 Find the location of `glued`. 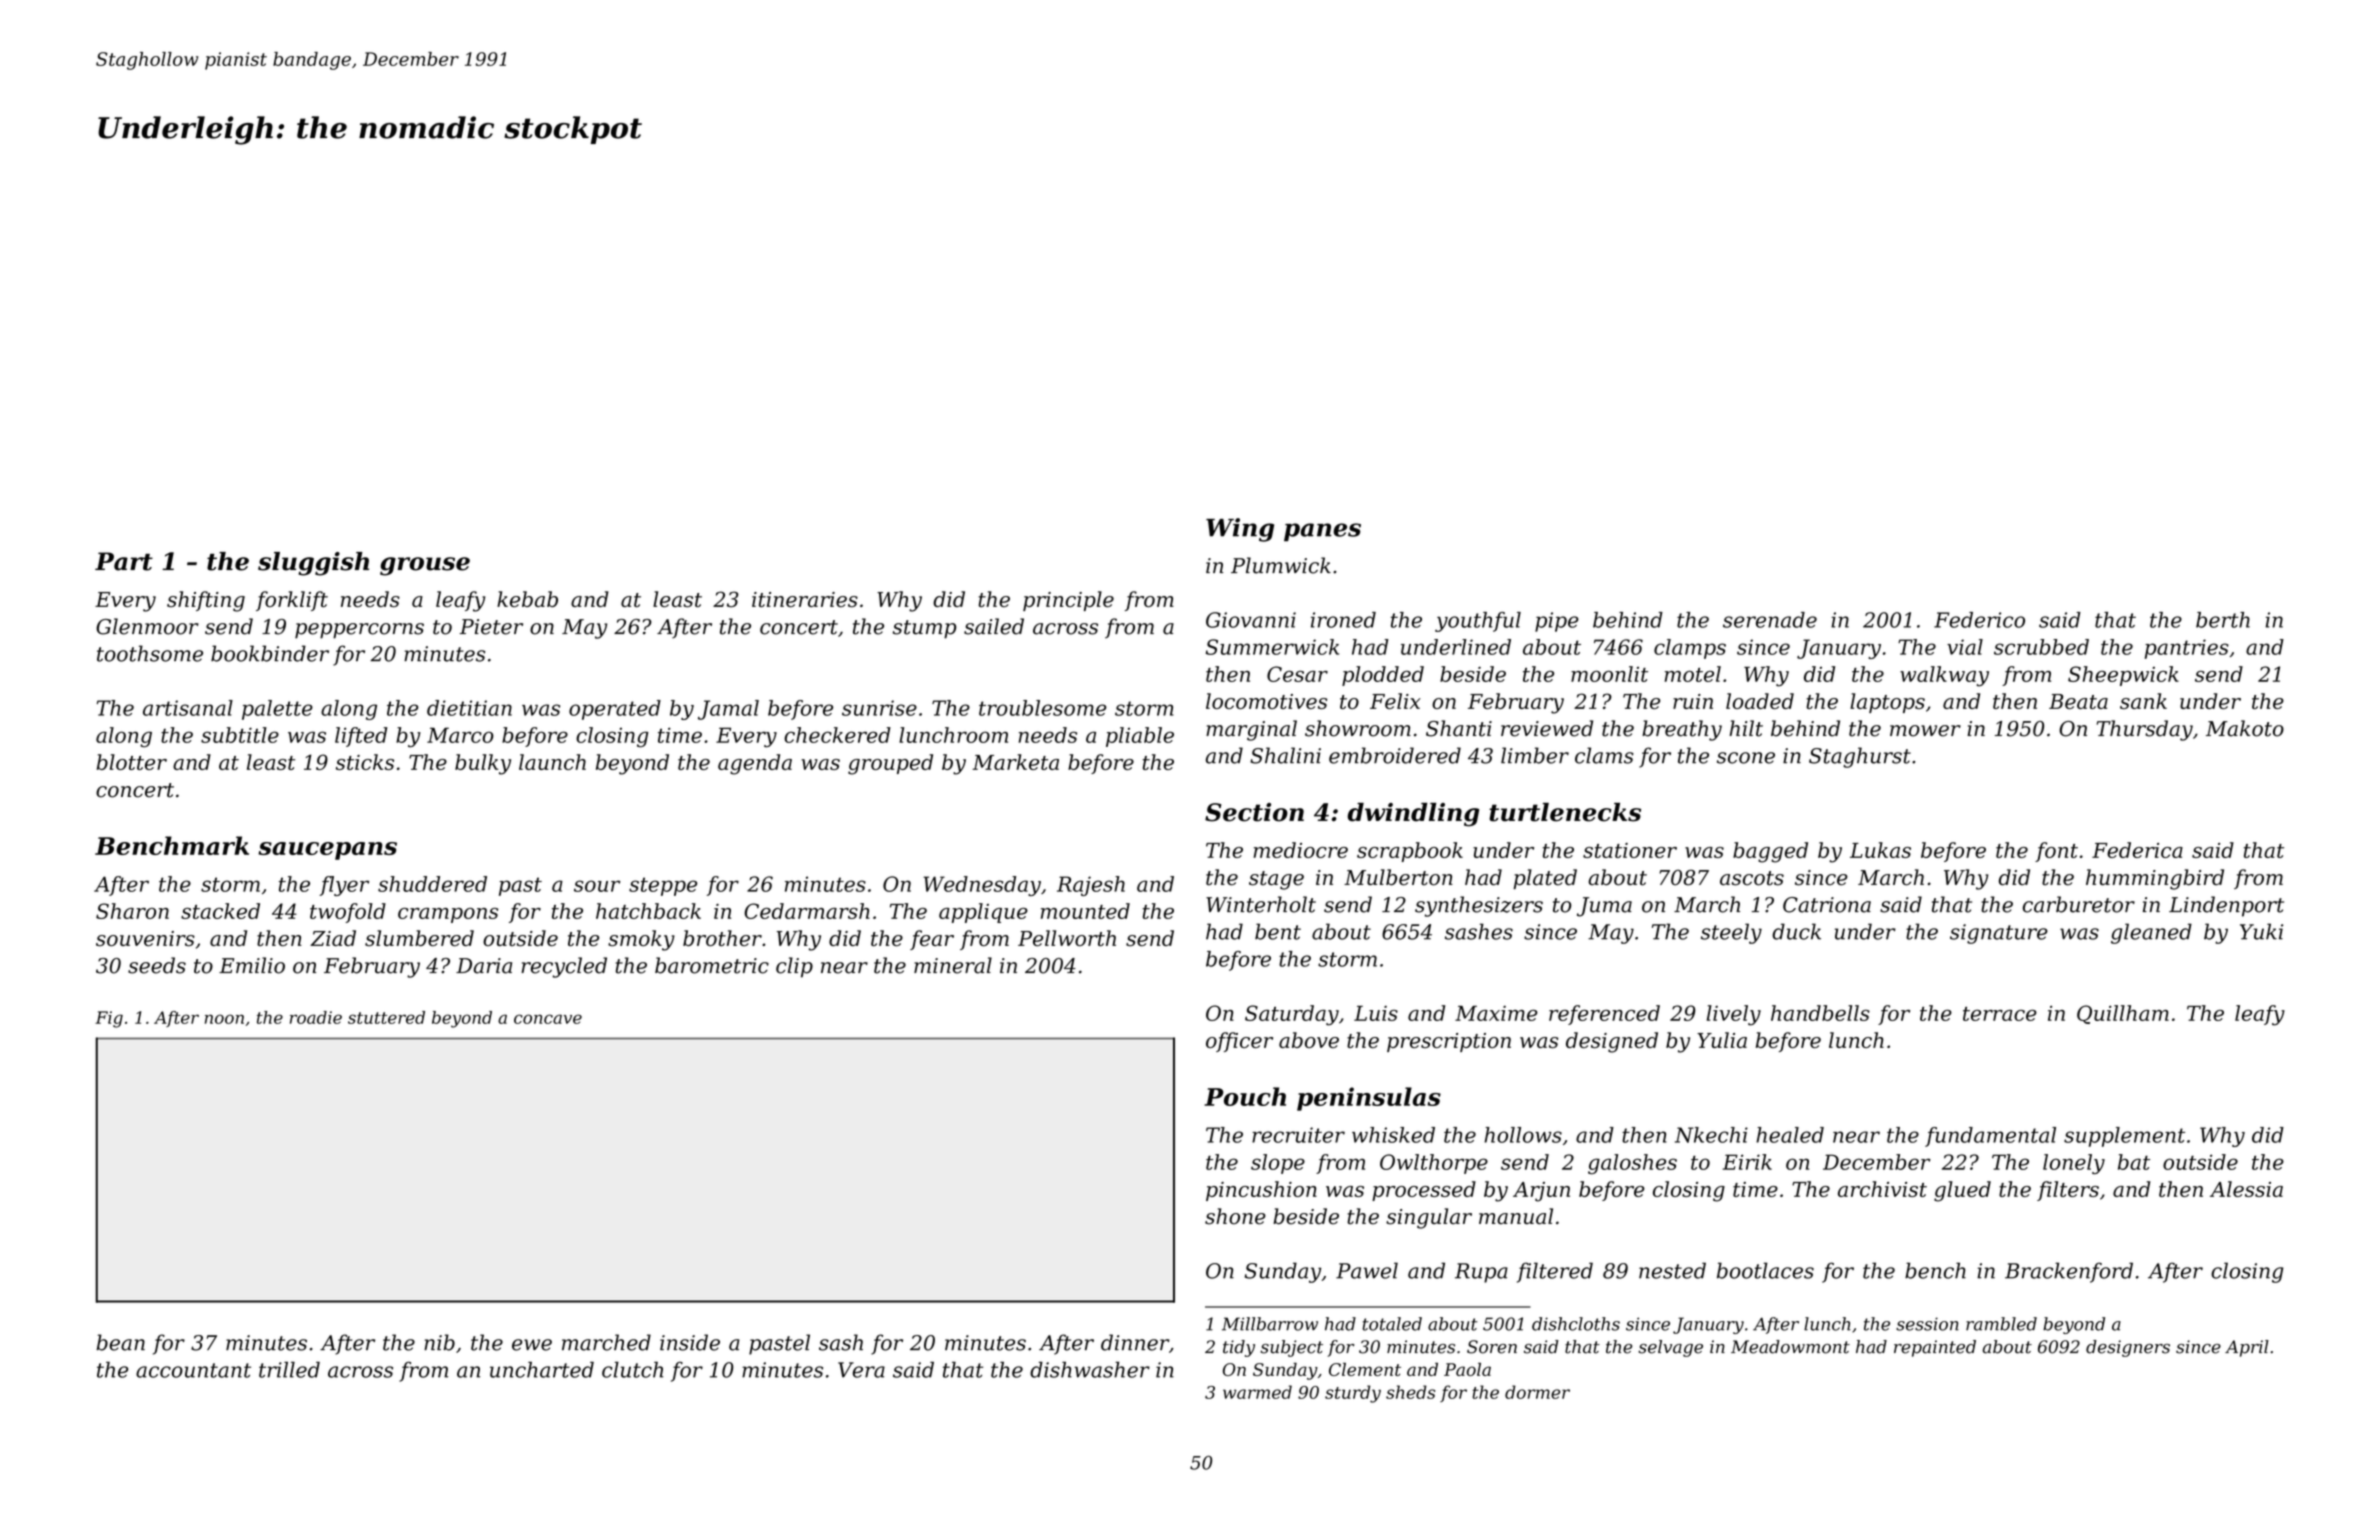

glued is located at coordinates (1962, 1191).
